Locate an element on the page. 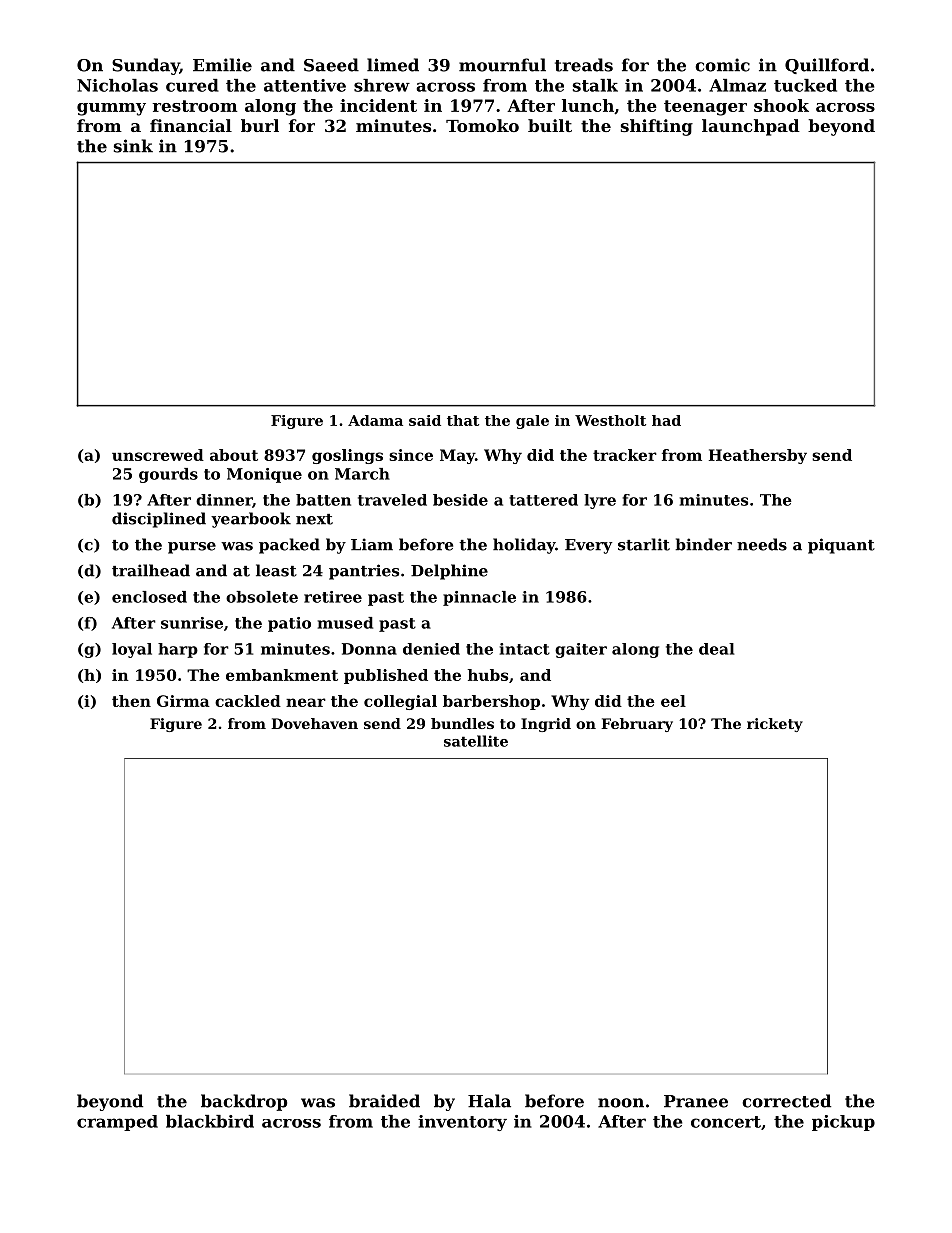  about is located at coordinates (234, 455).
